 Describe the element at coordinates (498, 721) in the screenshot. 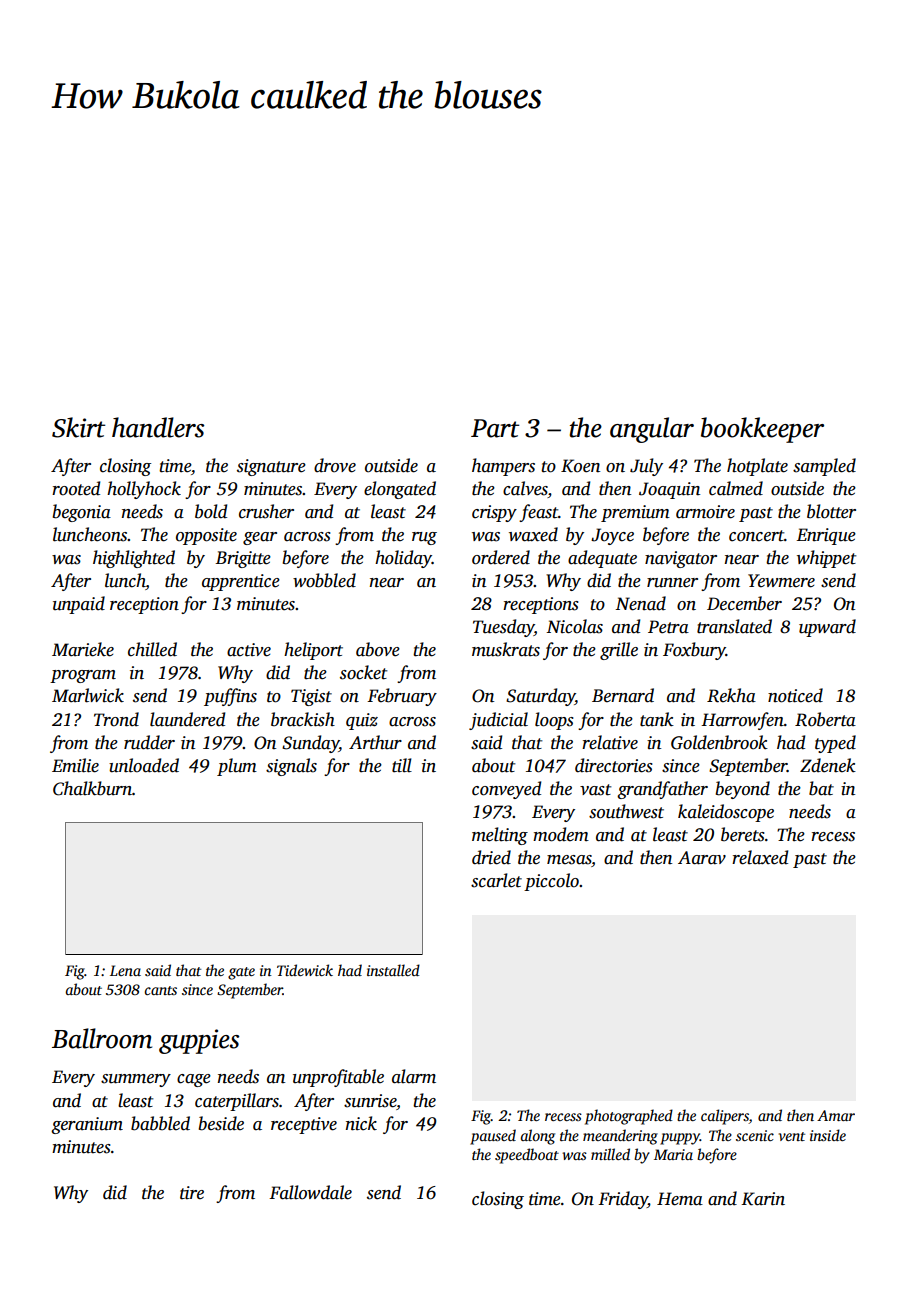

I see `judicial` at that location.
